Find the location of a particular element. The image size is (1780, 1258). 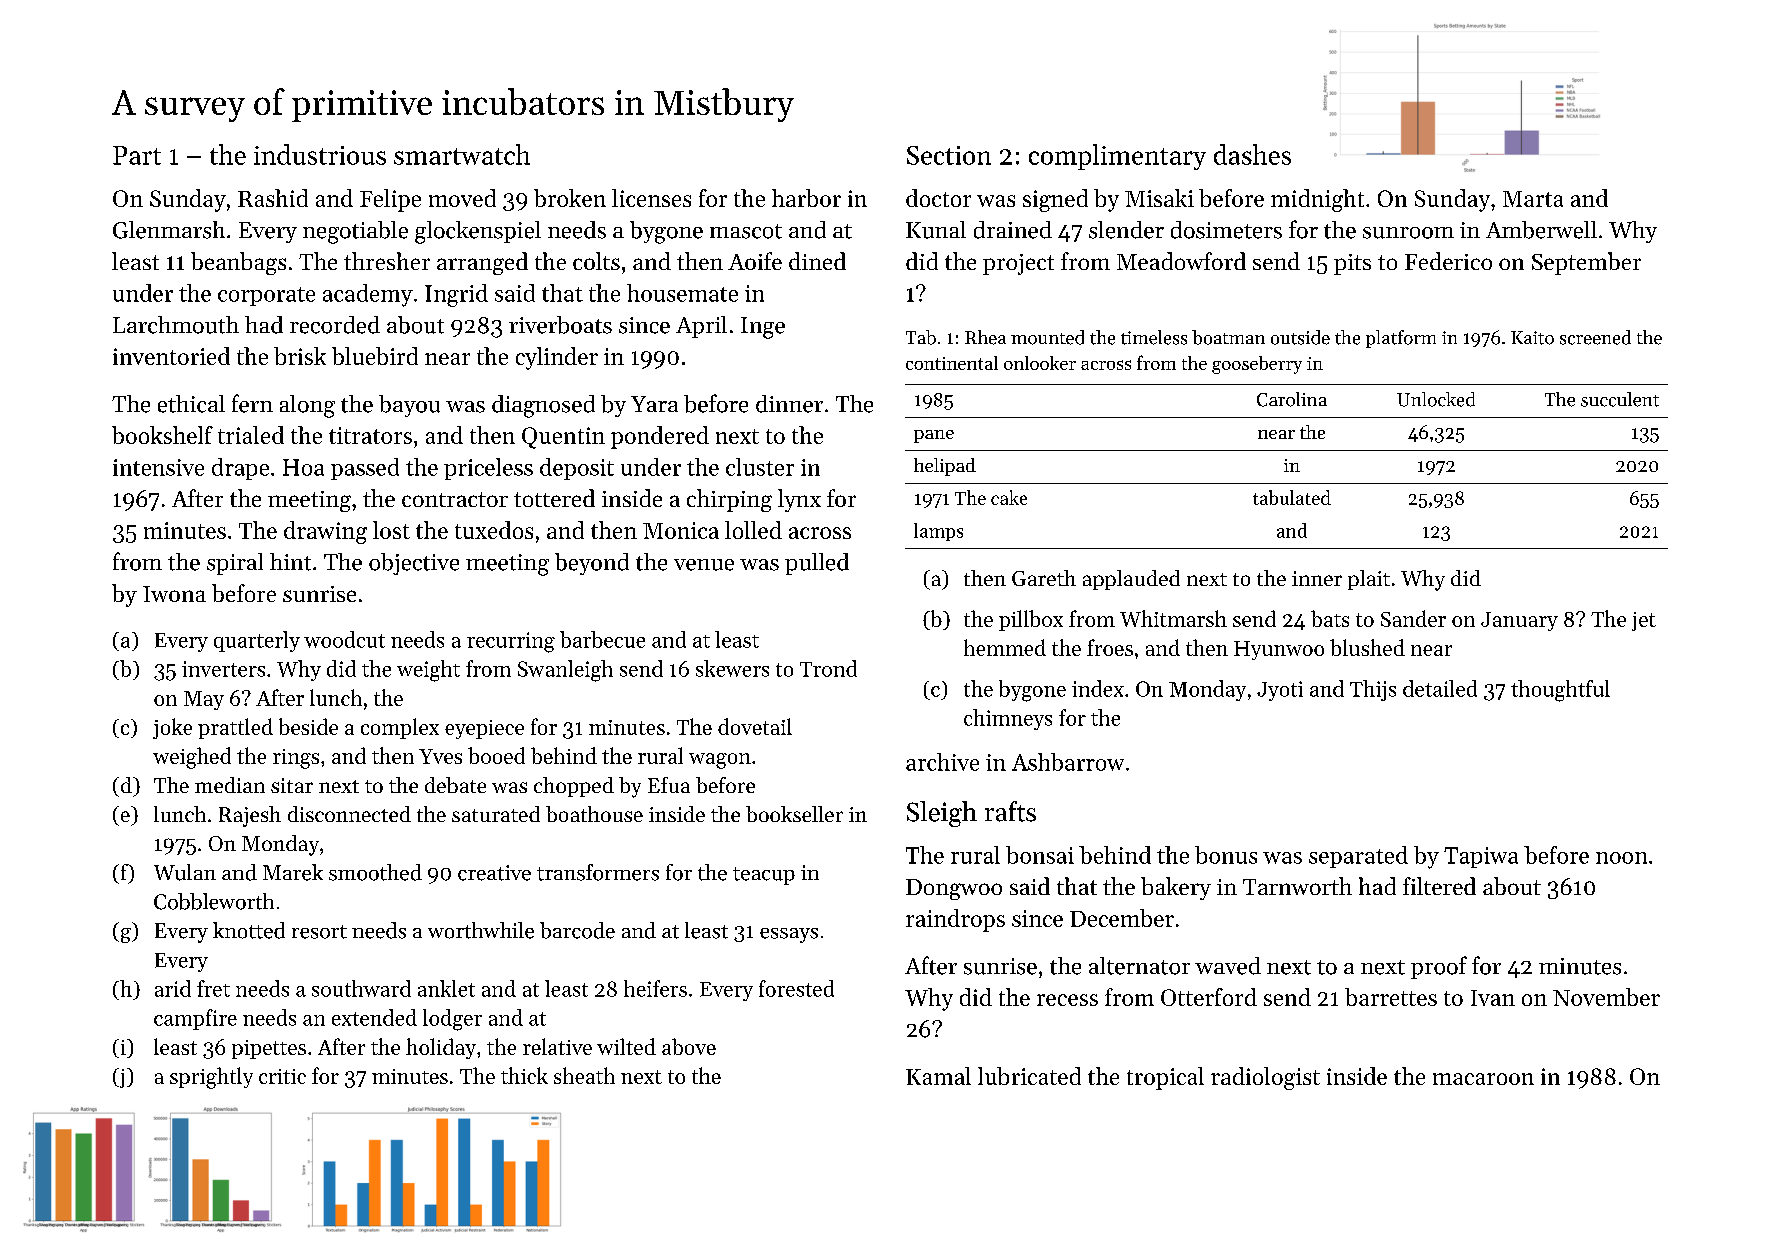

bakery is located at coordinates (1176, 888).
